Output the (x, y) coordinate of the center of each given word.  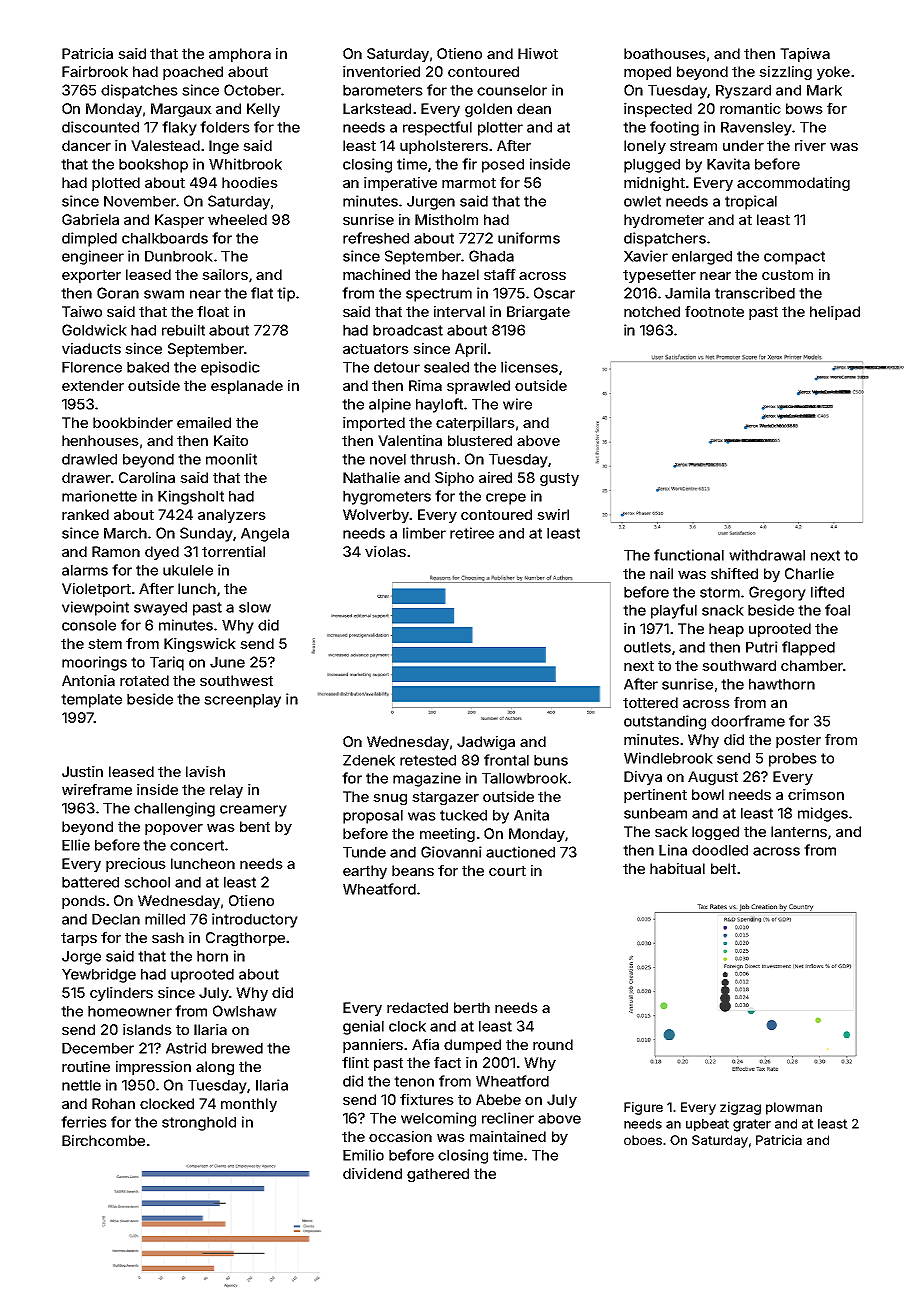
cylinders (121, 994)
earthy (365, 872)
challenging (174, 809)
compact (794, 258)
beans (413, 870)
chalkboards (165, 238)
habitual (677, 868)
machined (376, 274)
